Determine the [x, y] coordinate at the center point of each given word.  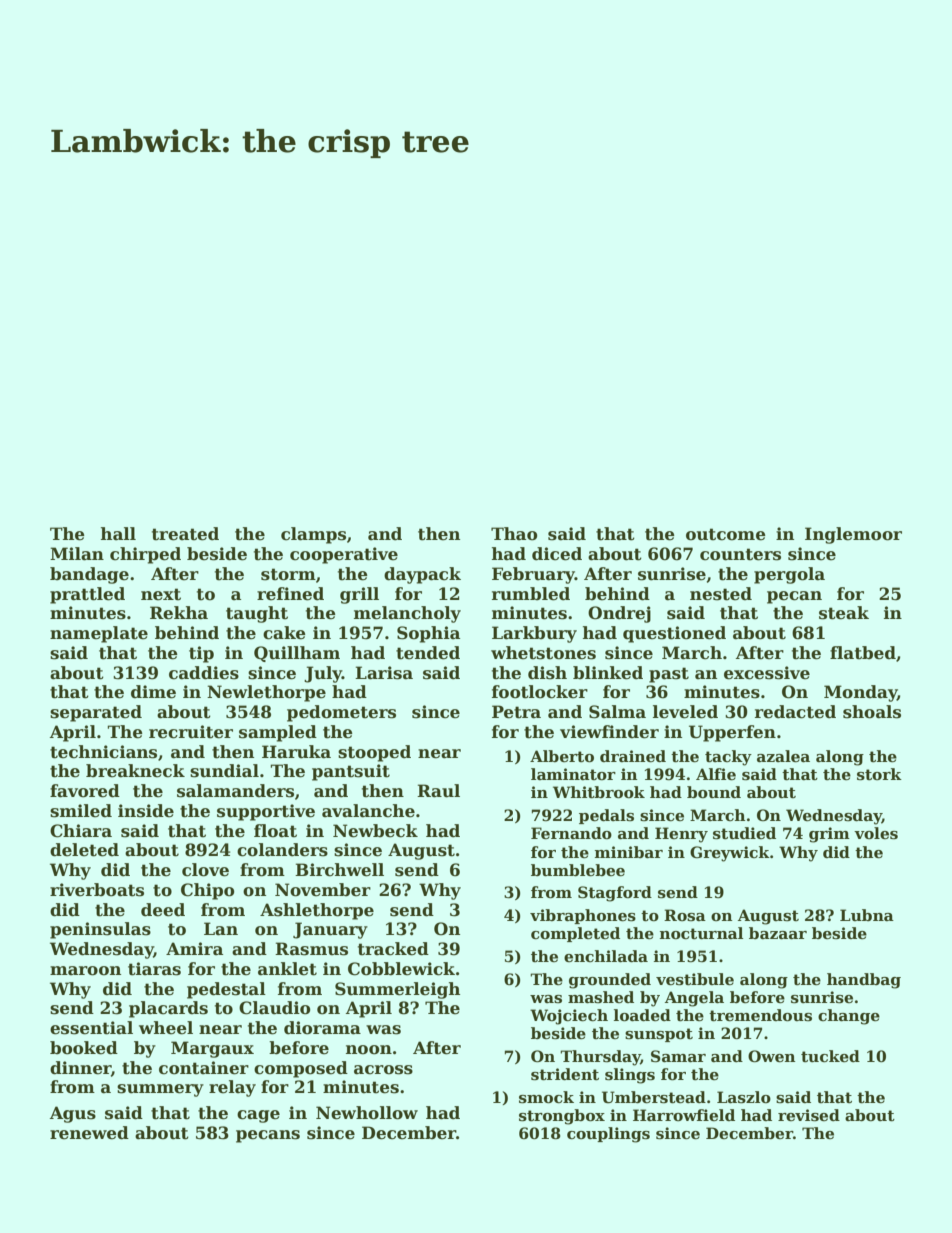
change [849, 1017]
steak [844, 613]
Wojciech [569, 1017]
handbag [864, 981]
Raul [438, 791]
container [204, 1068]
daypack [422, 575]
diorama [322, 1028]
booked [84, 1048]
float [275, 831]
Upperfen [732, 733]
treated [185, 534]
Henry [681, 835]
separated [96, 713]
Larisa [384, 673]
